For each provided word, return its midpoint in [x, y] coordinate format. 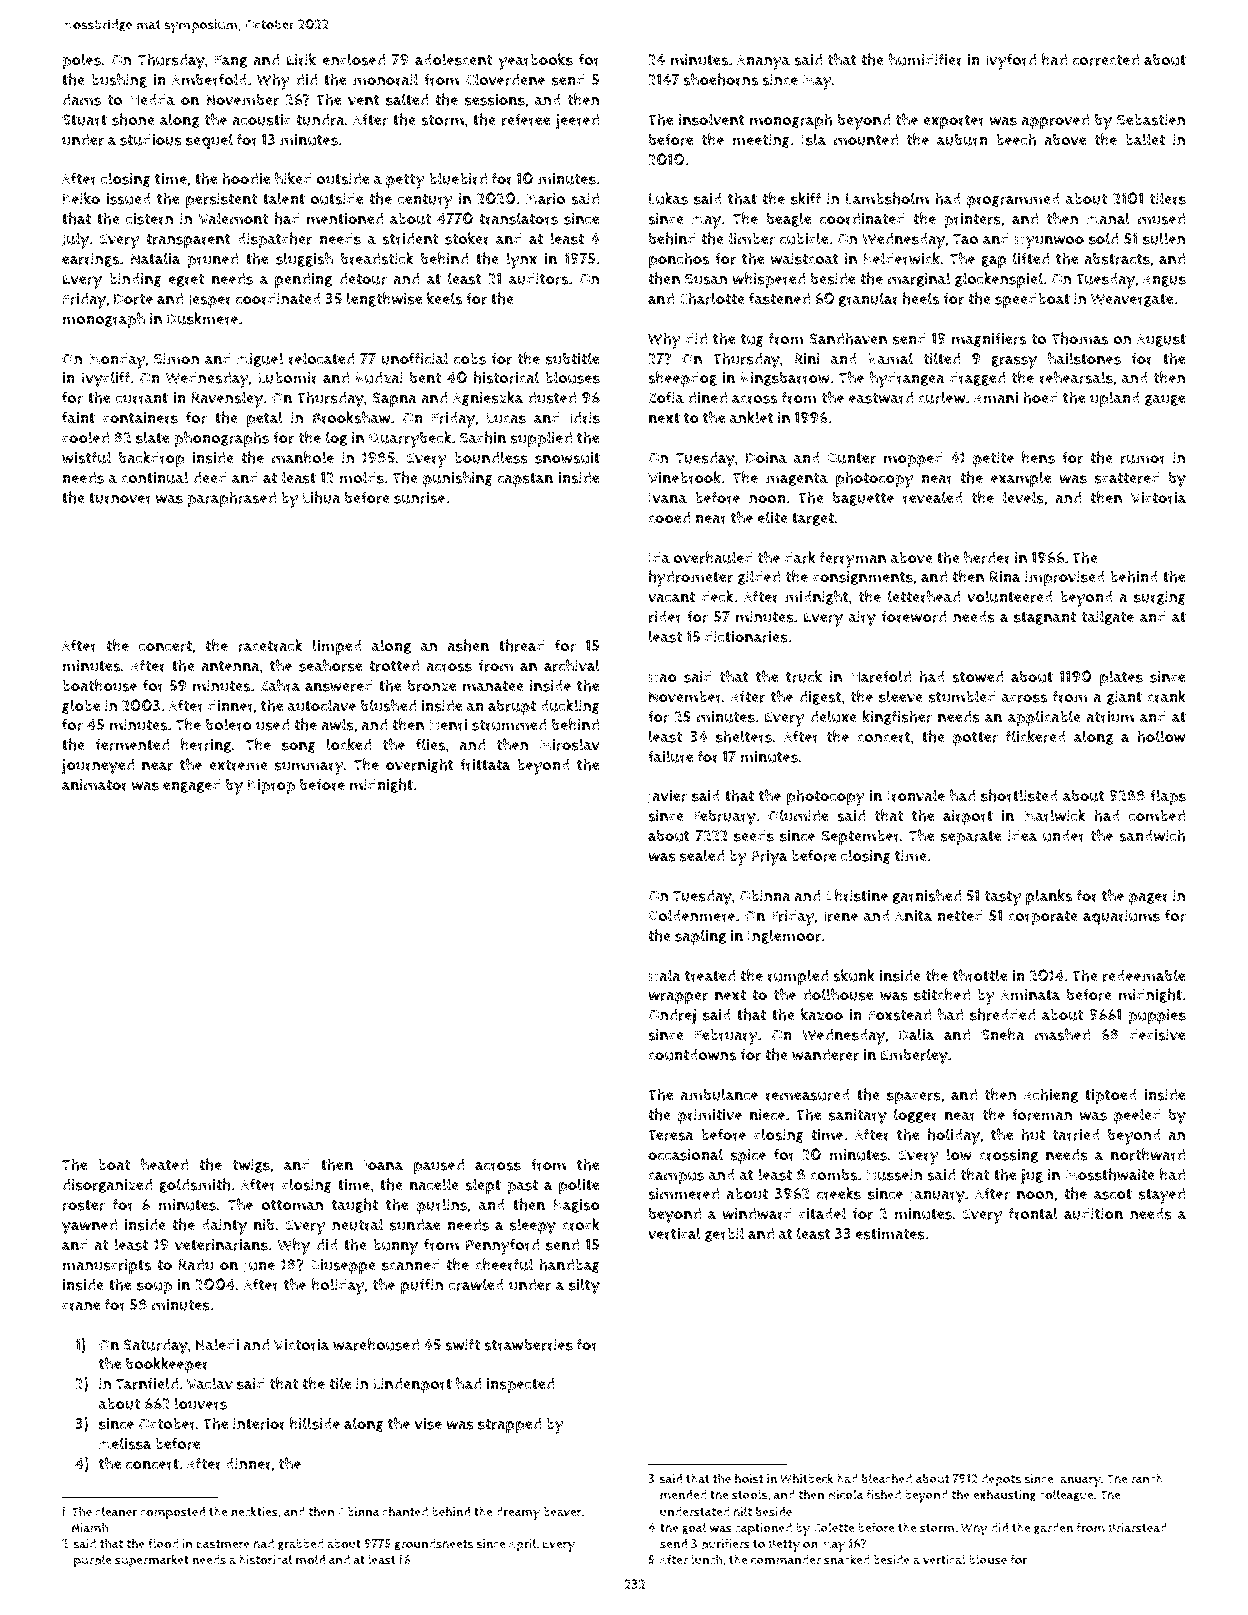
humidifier [926, 59]
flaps [1168, 797]
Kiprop [271, 787]
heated [164, 1164]
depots [1001, 1480]
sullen [1164, 238]
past [522, 1187]
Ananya [763, 62]
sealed [702, 855]
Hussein [894, 1175]
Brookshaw [351, 417]
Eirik [301, 59]
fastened [779, 298]
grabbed [301, 1545]
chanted [405, 1511]
